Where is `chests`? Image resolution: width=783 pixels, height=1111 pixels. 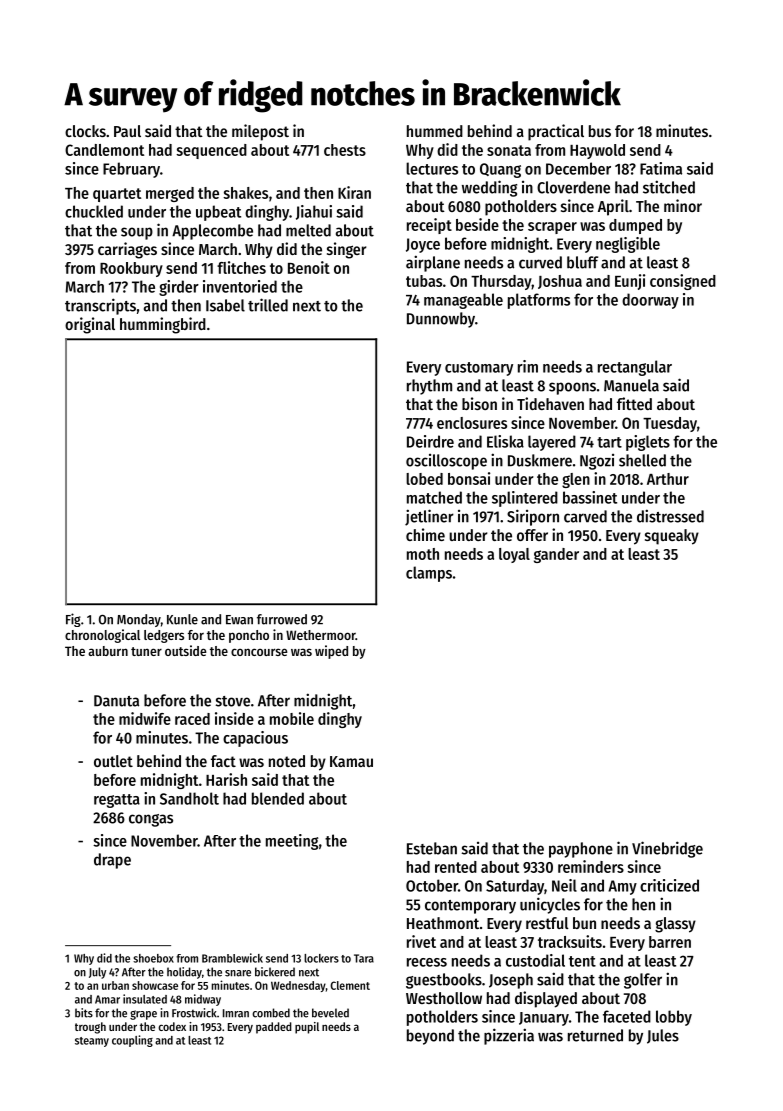
chests is located at coordinates (345, 150).
